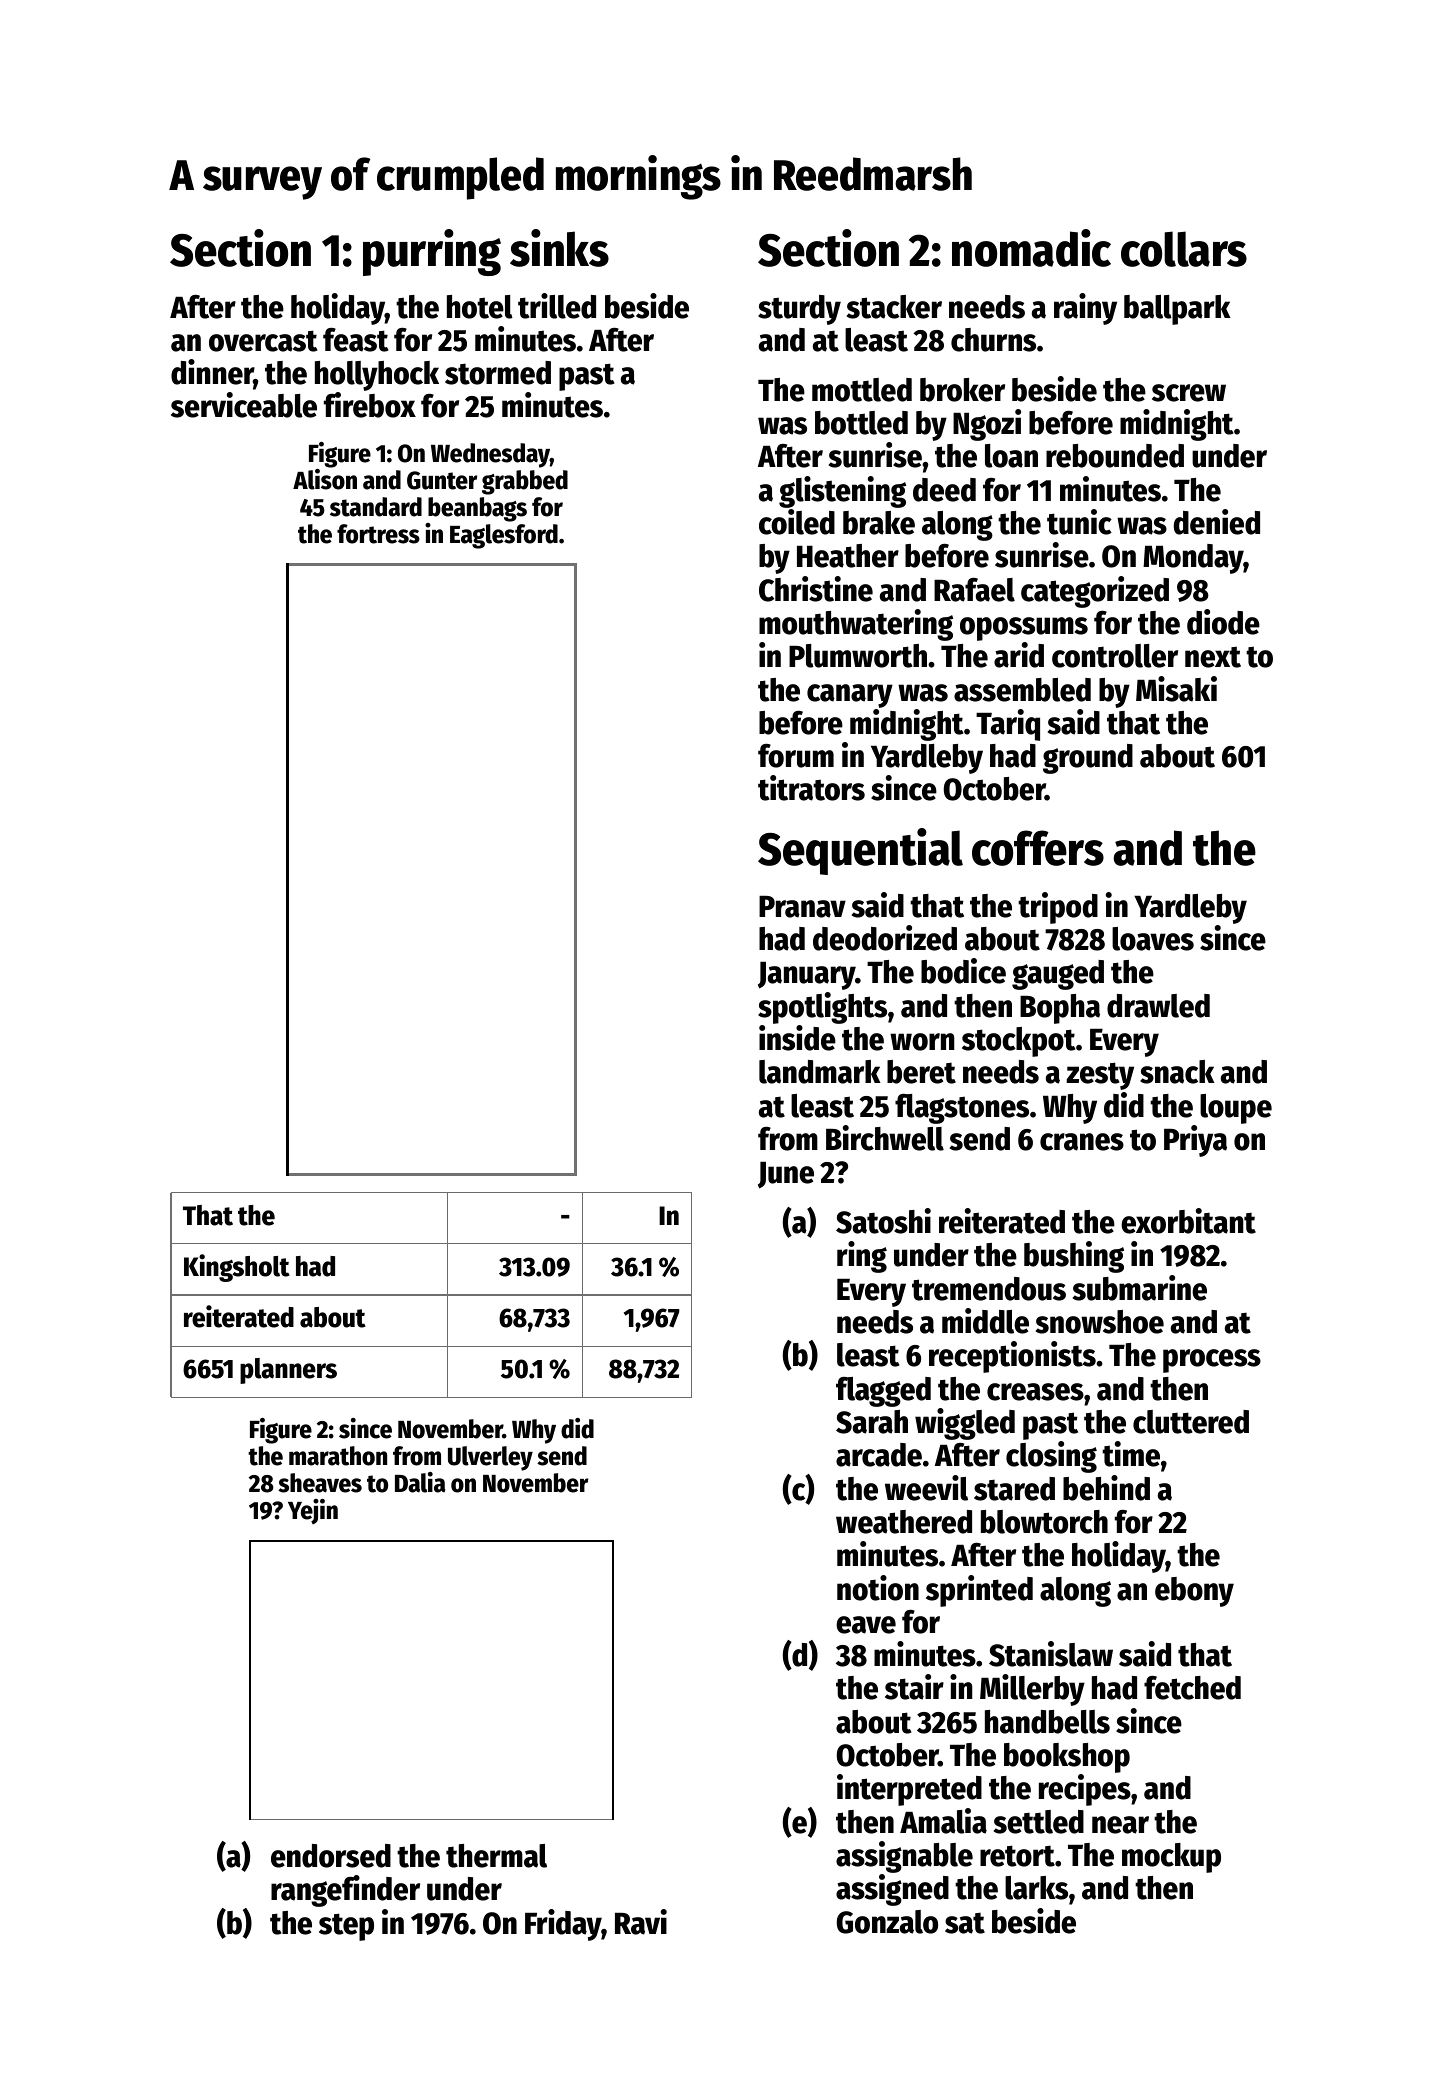  What do you see at coordinates (378, 534) in the image?
I see `fortress` at bounding box center [378, 534].
